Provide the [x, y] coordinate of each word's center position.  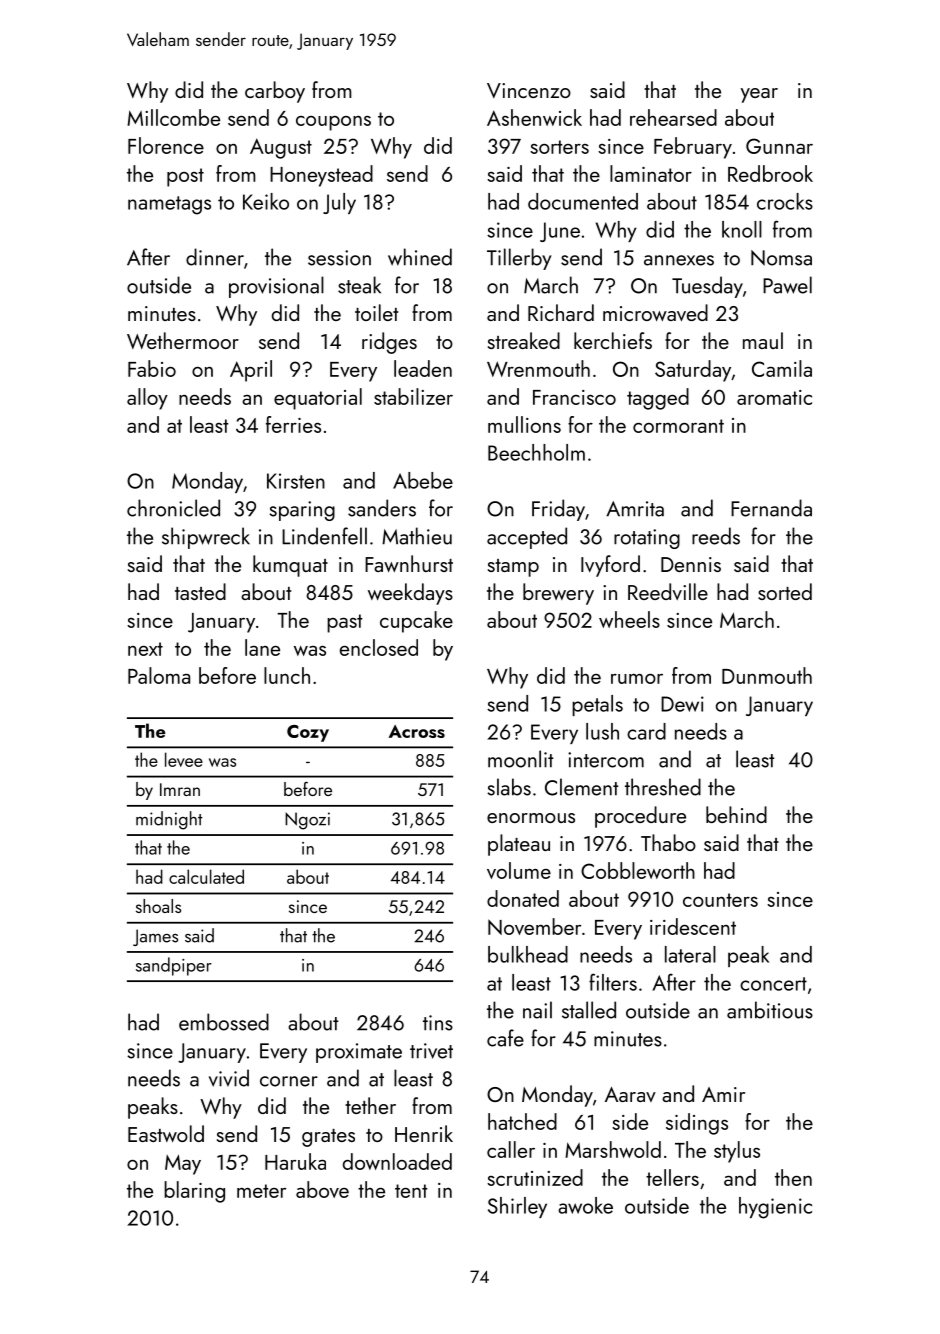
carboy [275, 92]
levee [184, 759]
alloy [147, 399]
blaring [194, 1192]
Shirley [517, 1207]
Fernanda [771, 508]
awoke [585, 1205]
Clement [582, 787]
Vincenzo [529, 90]
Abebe [423, 480]
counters [720, 900]
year [759, 95]
